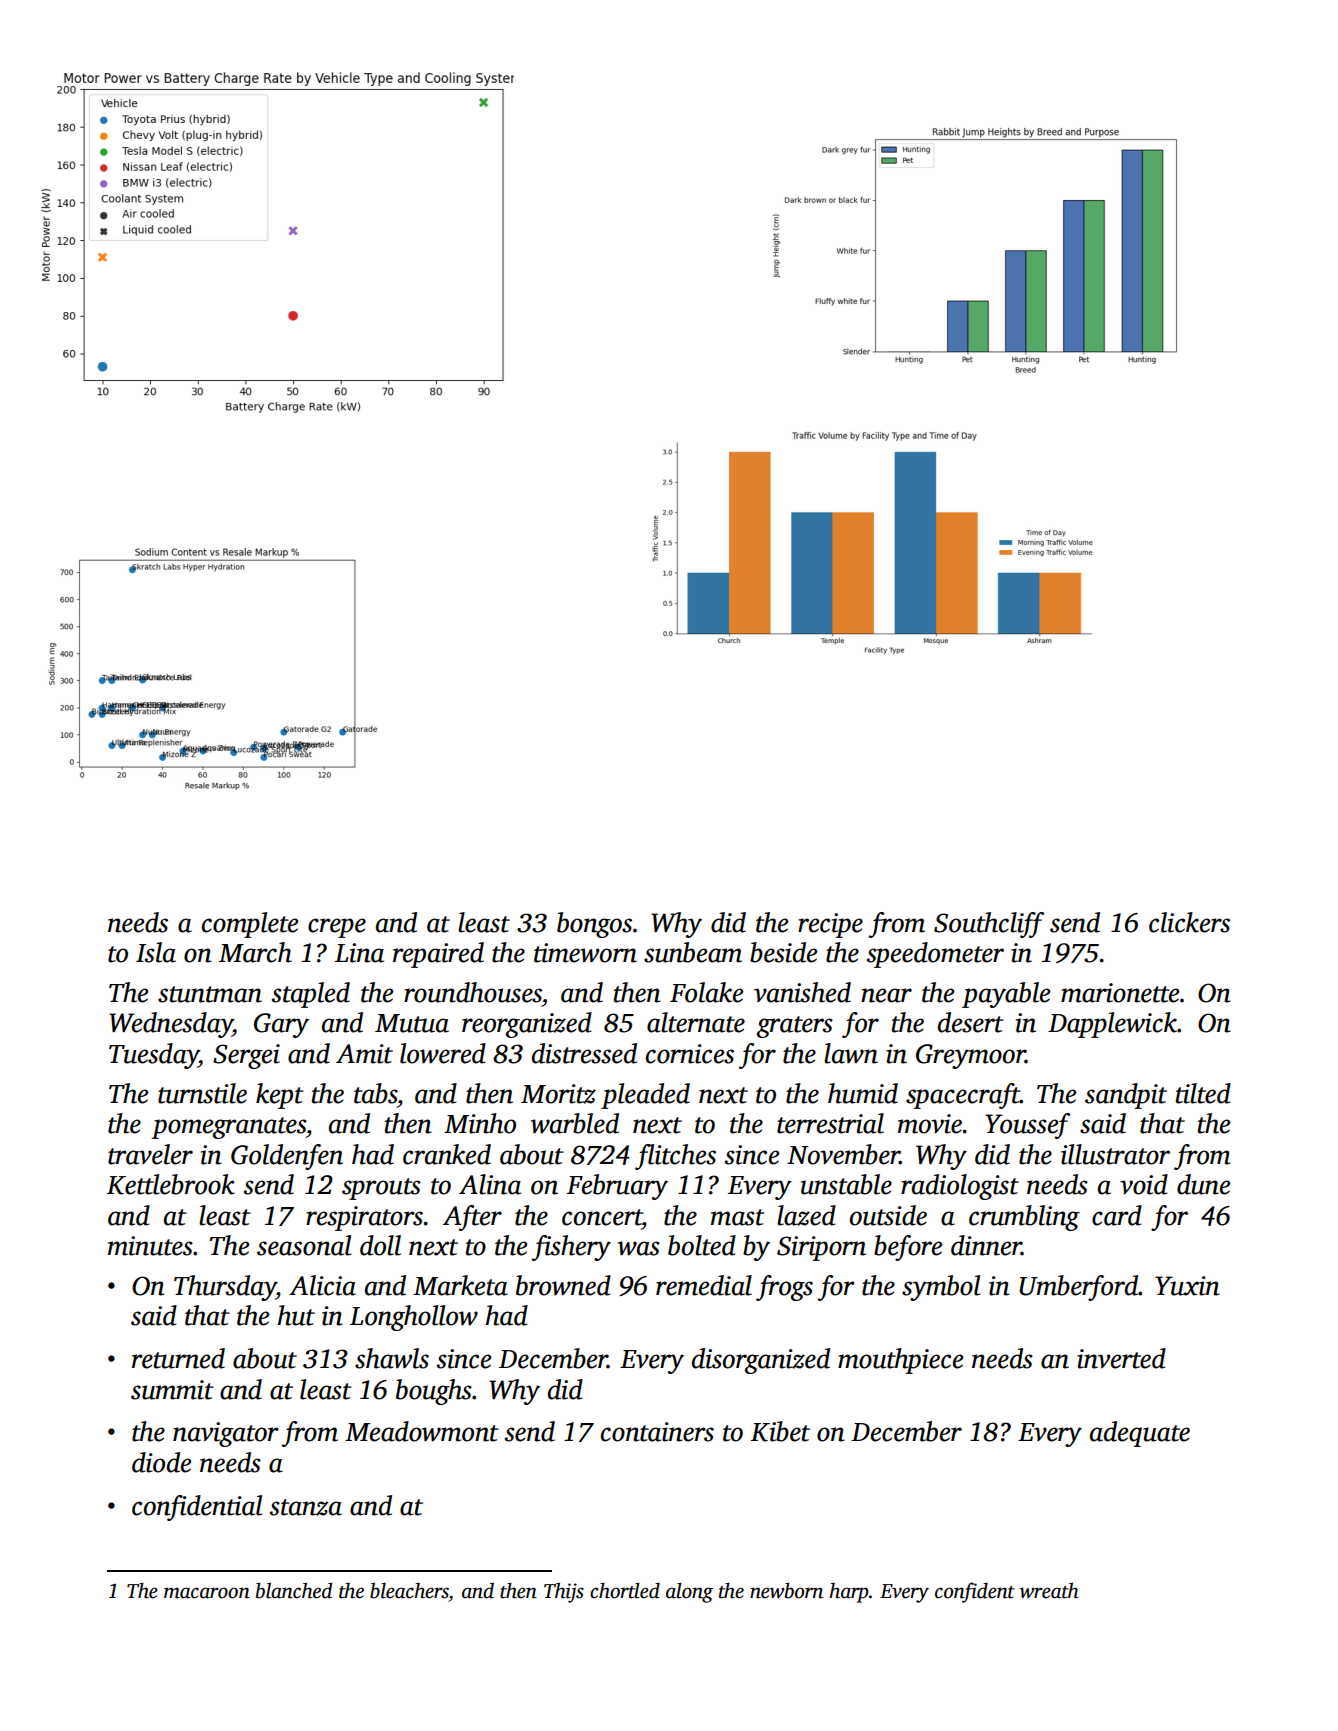 Image resolution: width=1338 pixels, height=1731 pixels. What do you see at coordinates (1115, 1154) in the screenshot?
I see `illustrator` at bounding box center [1115, 1154].
